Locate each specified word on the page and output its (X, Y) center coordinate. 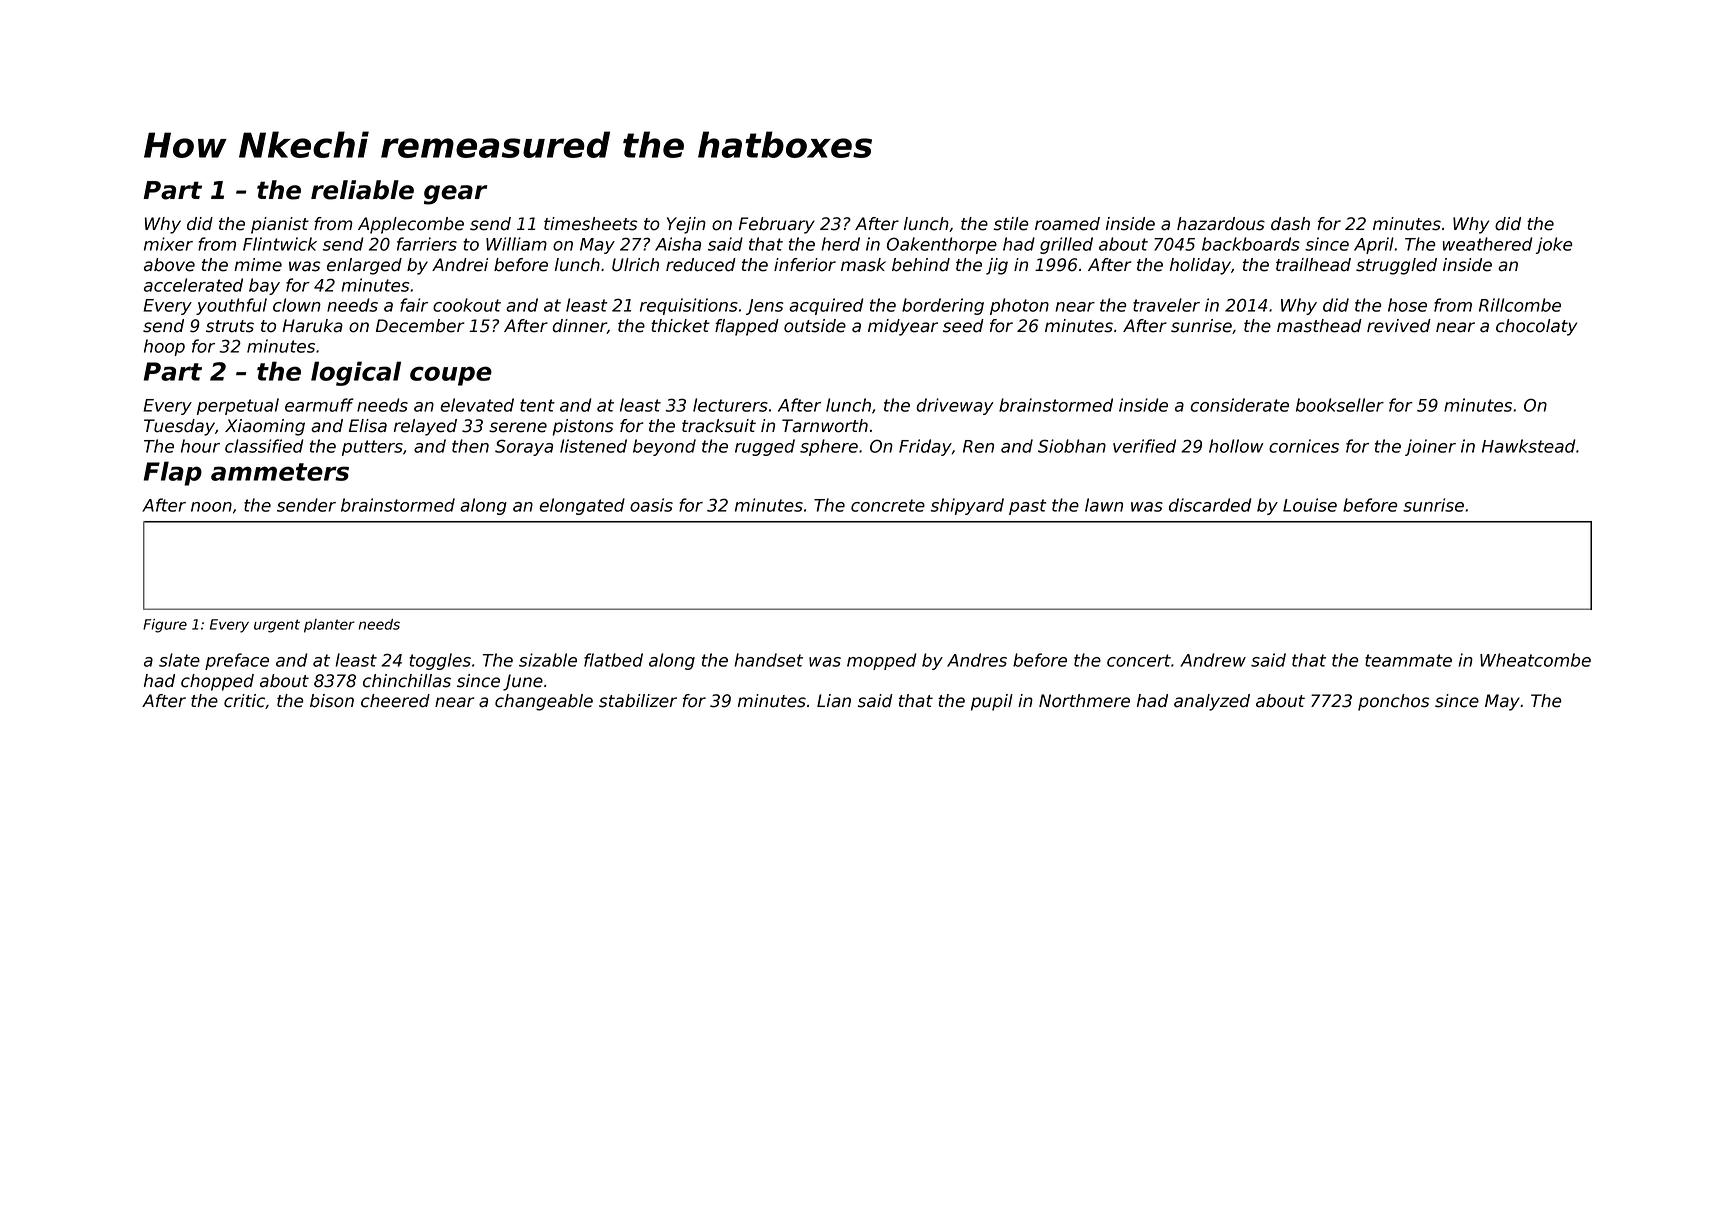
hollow (1236, 446)
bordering (943, 306)
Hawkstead (1529, 446)
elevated (477, 405)
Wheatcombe (1535, 660)
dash (1290, 224)
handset (768, 660)
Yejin (686, 225)
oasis (651, 505)
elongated (582, 506)
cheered (395, 701)
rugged (765, 447)
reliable (362, 190)
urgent (277, 626)
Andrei (460, 265)
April (1374, 245)
